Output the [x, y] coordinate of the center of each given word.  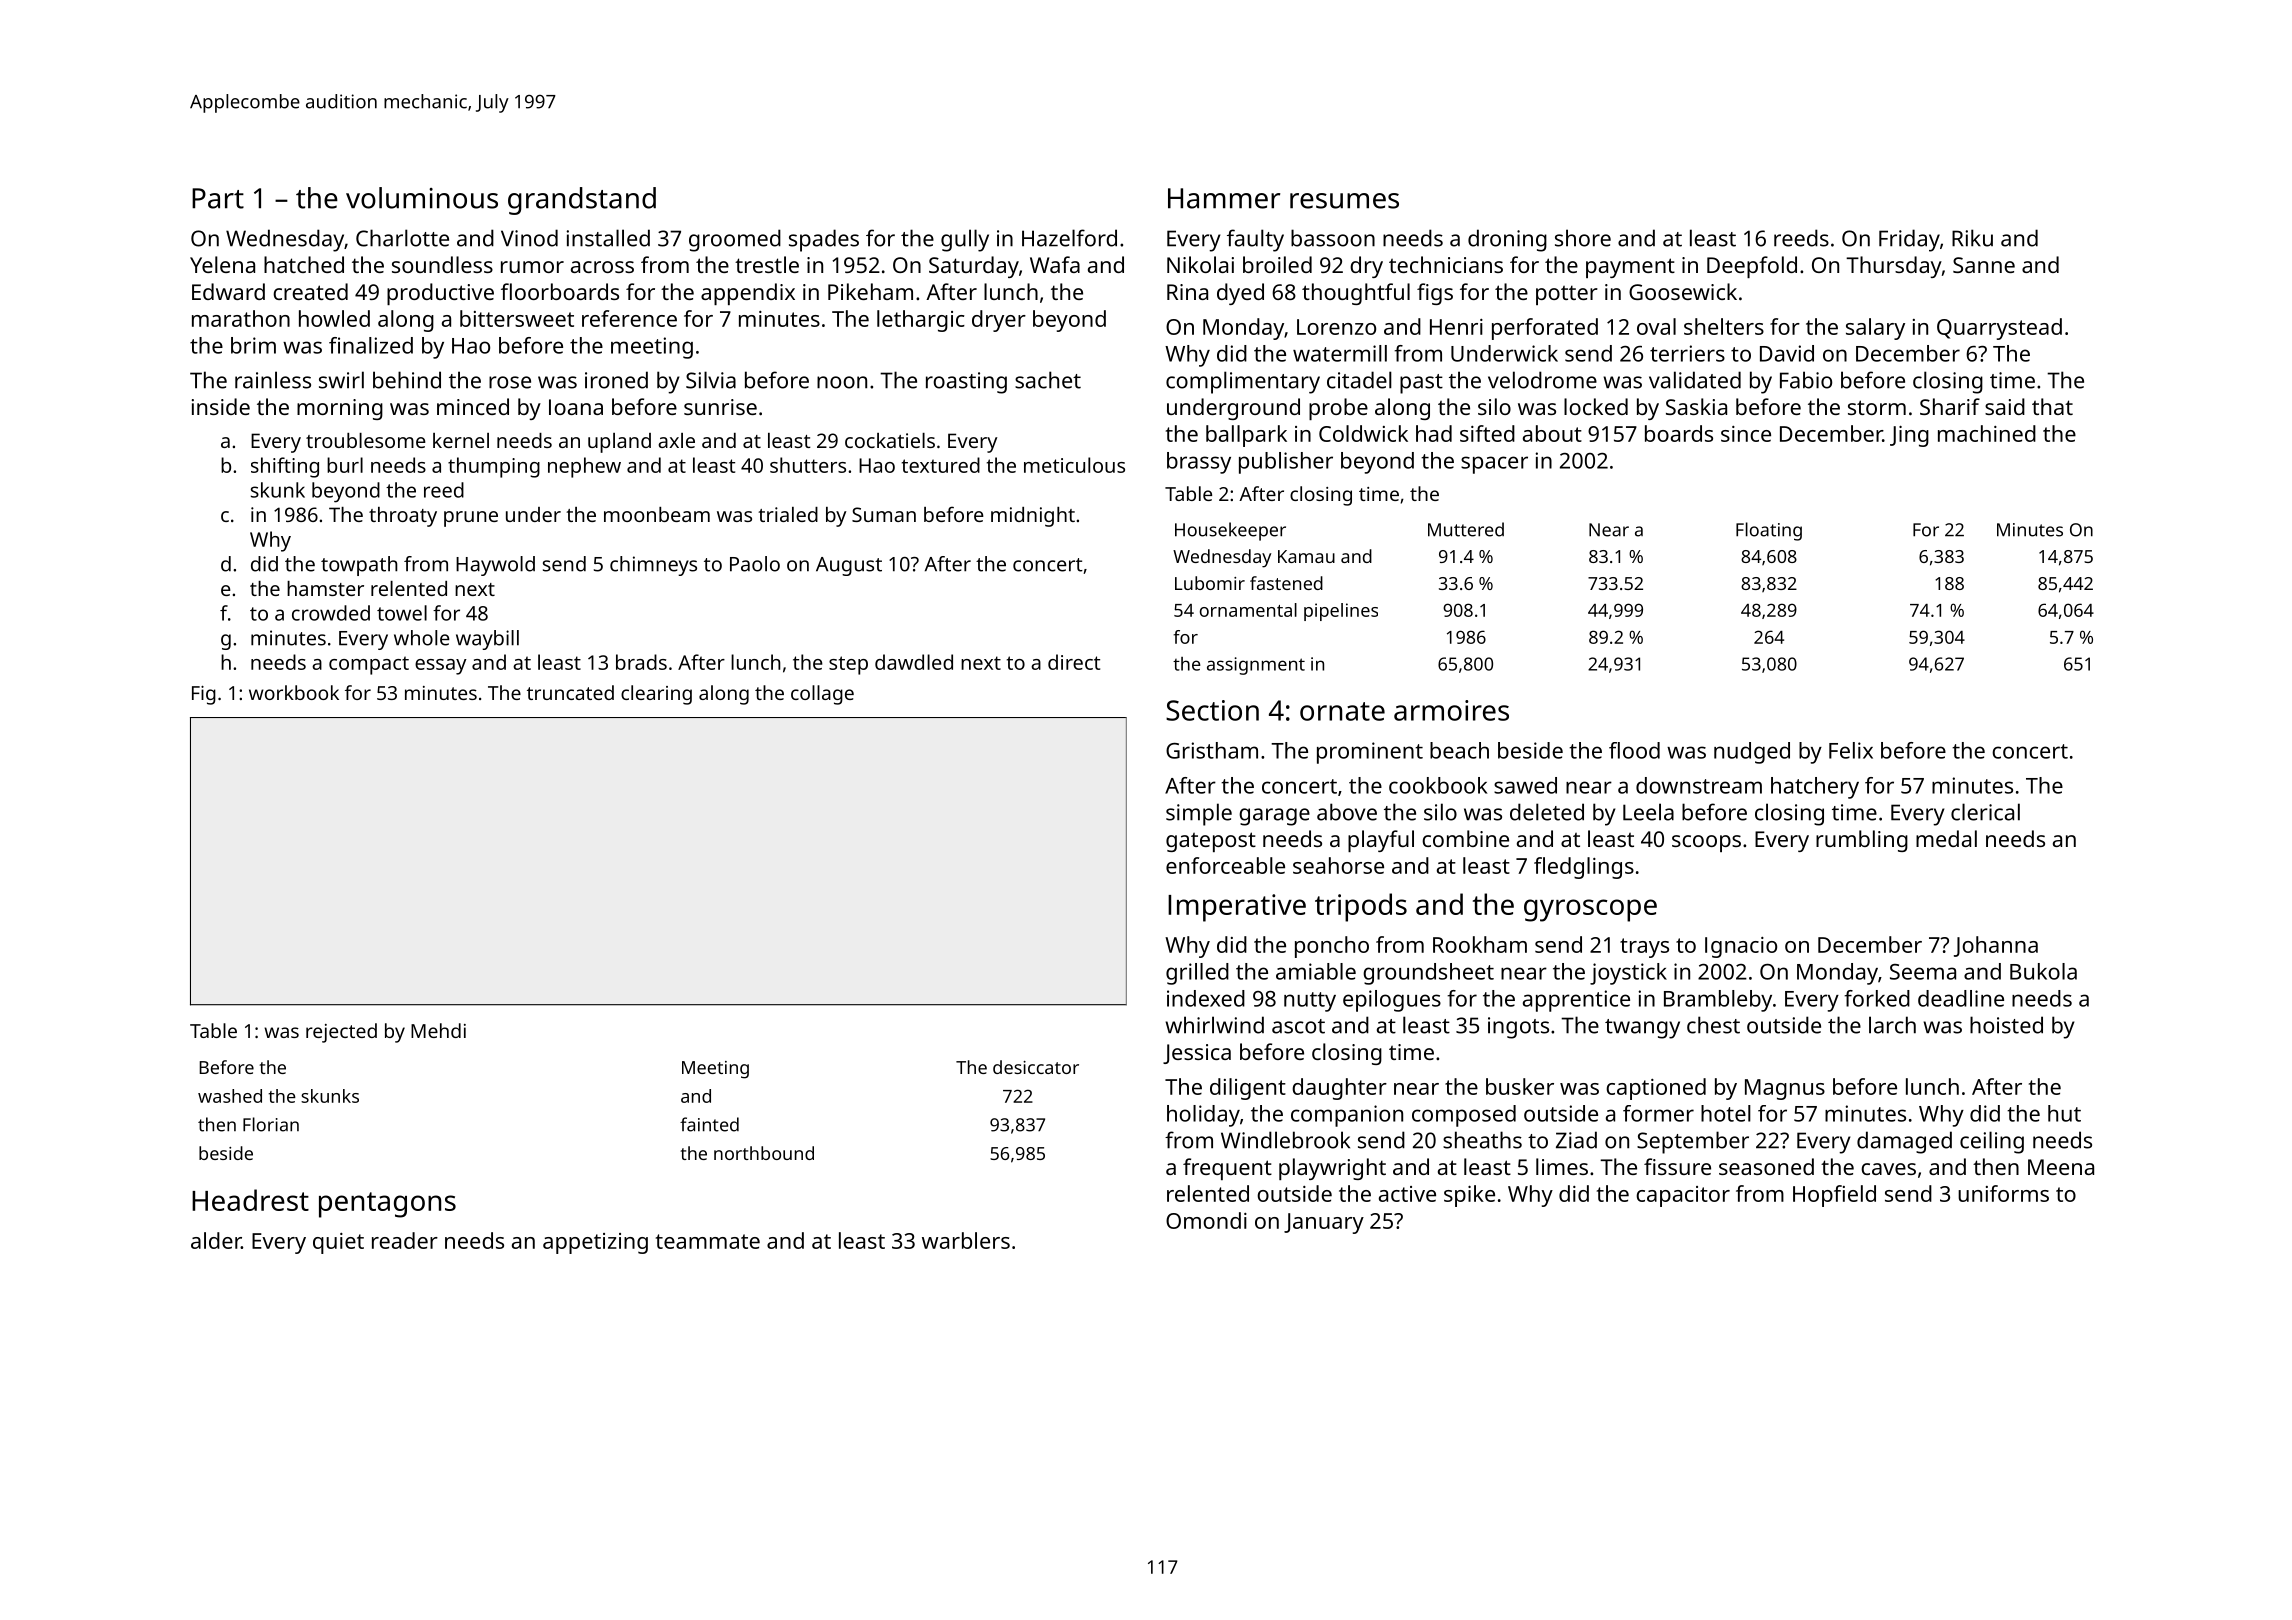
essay [441, 667]
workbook [294, 692]
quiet [338, 1243]
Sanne [1984, 265]
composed [1464, 1116]
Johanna [1996, 946]
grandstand [582, 201]
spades [824, 240]
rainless [273, 380]
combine [1465, 838]
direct [1074, 662]
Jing [1909, 436]
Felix [1851, 750]
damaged [1904, 1142]
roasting [966, 383]
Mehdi [438, 1030]
